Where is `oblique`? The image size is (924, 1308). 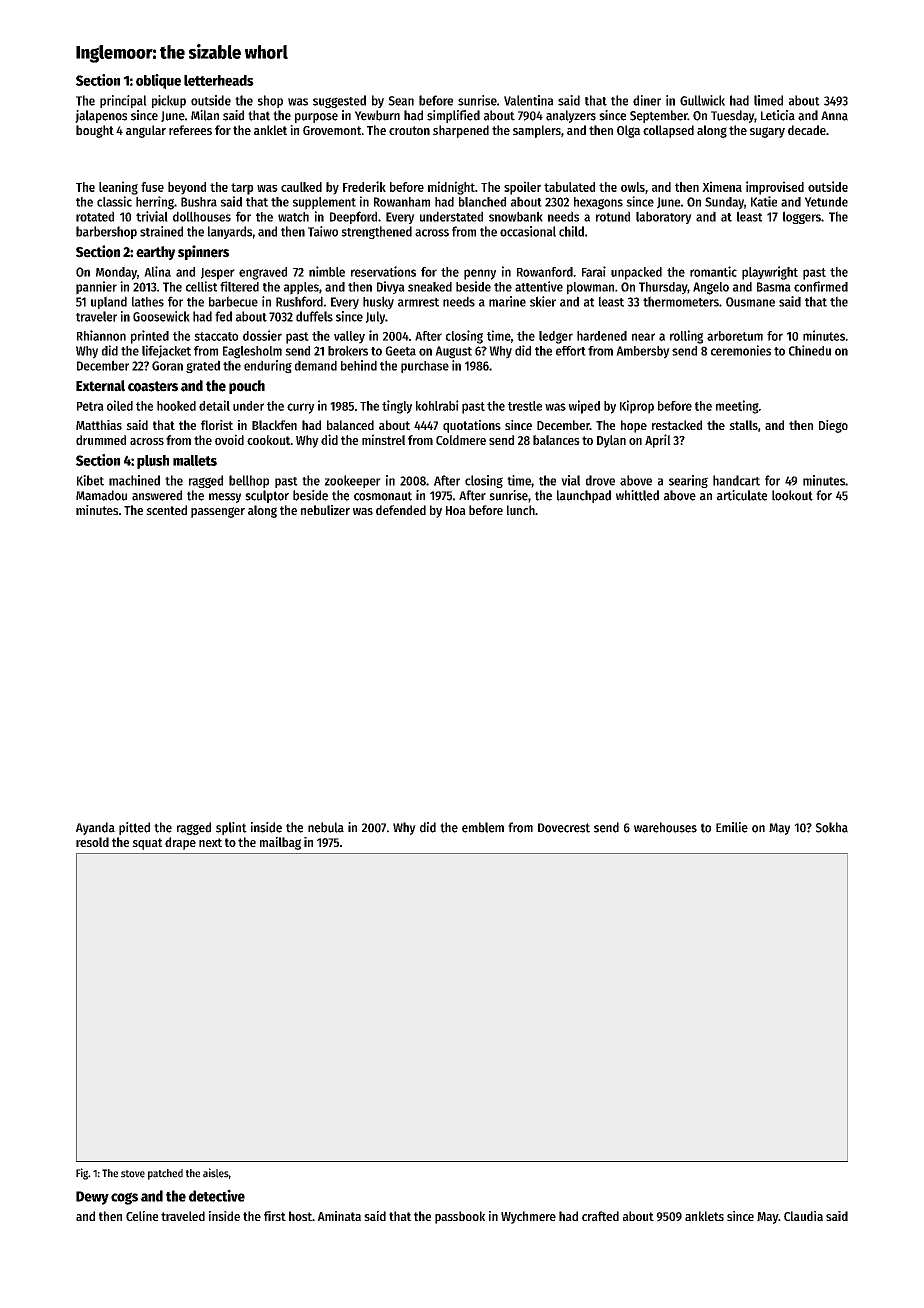
oblique is located at coordinates (158, 81).
